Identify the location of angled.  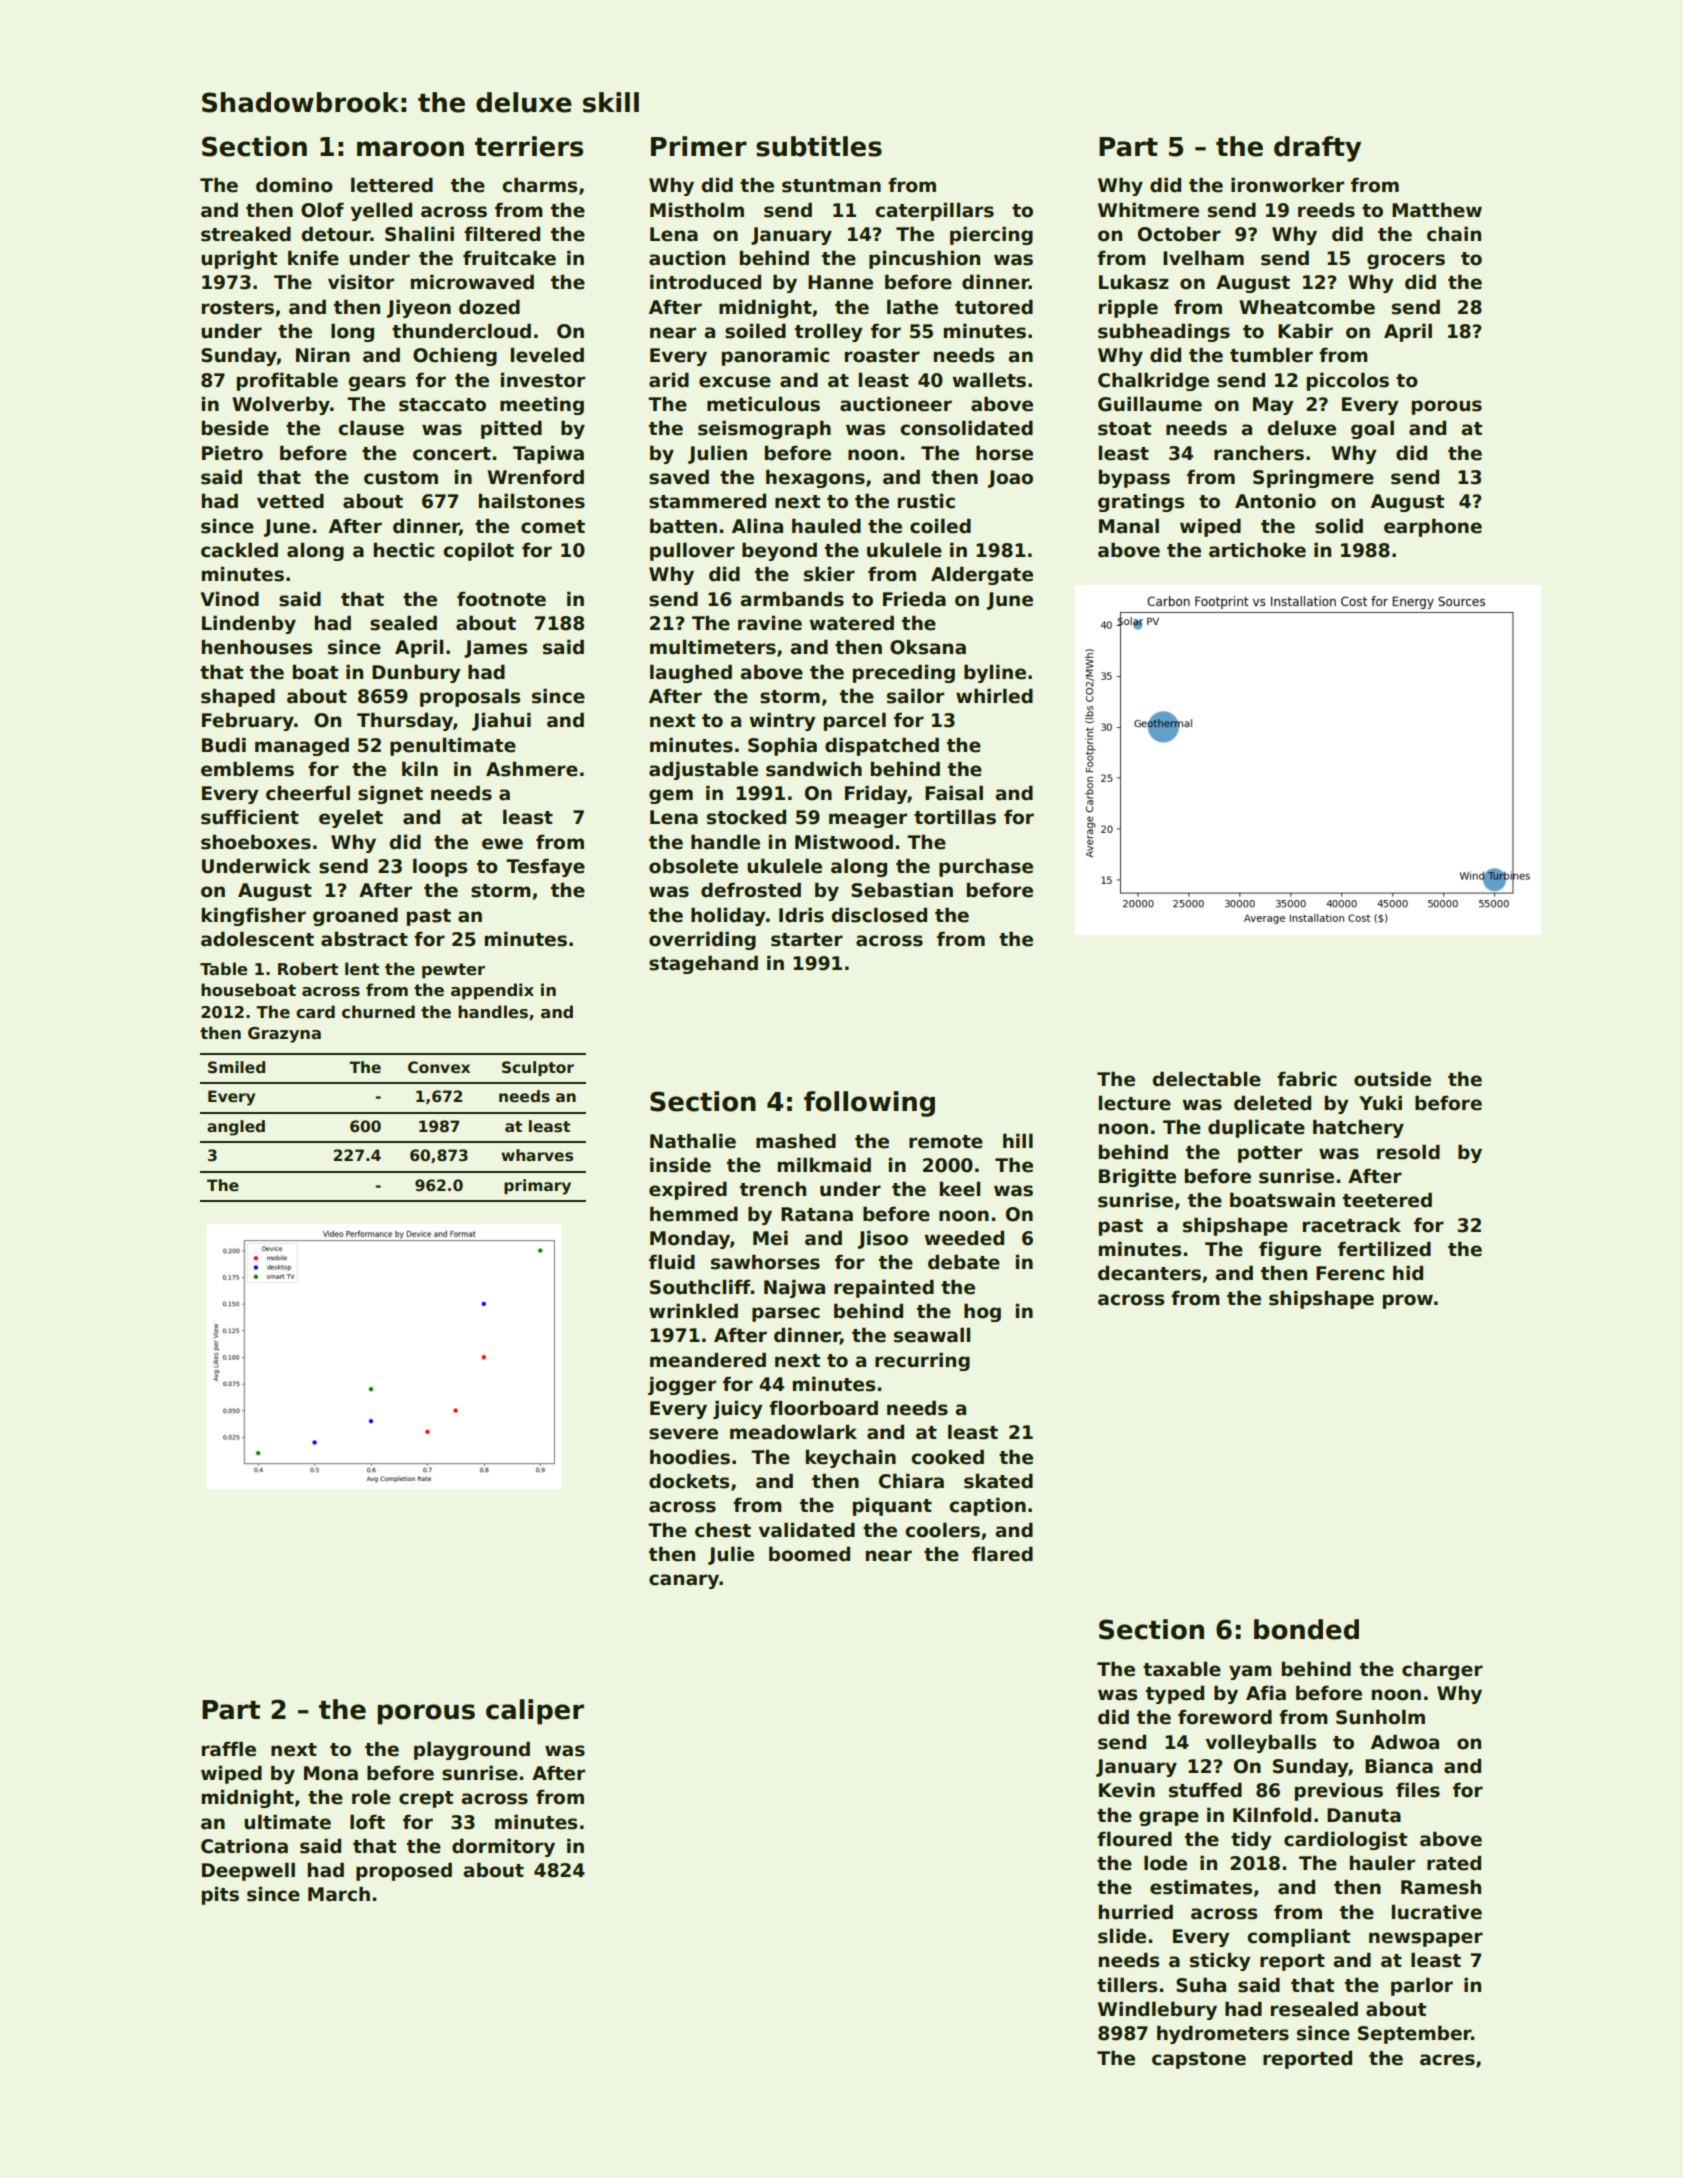
(236, 1128).
